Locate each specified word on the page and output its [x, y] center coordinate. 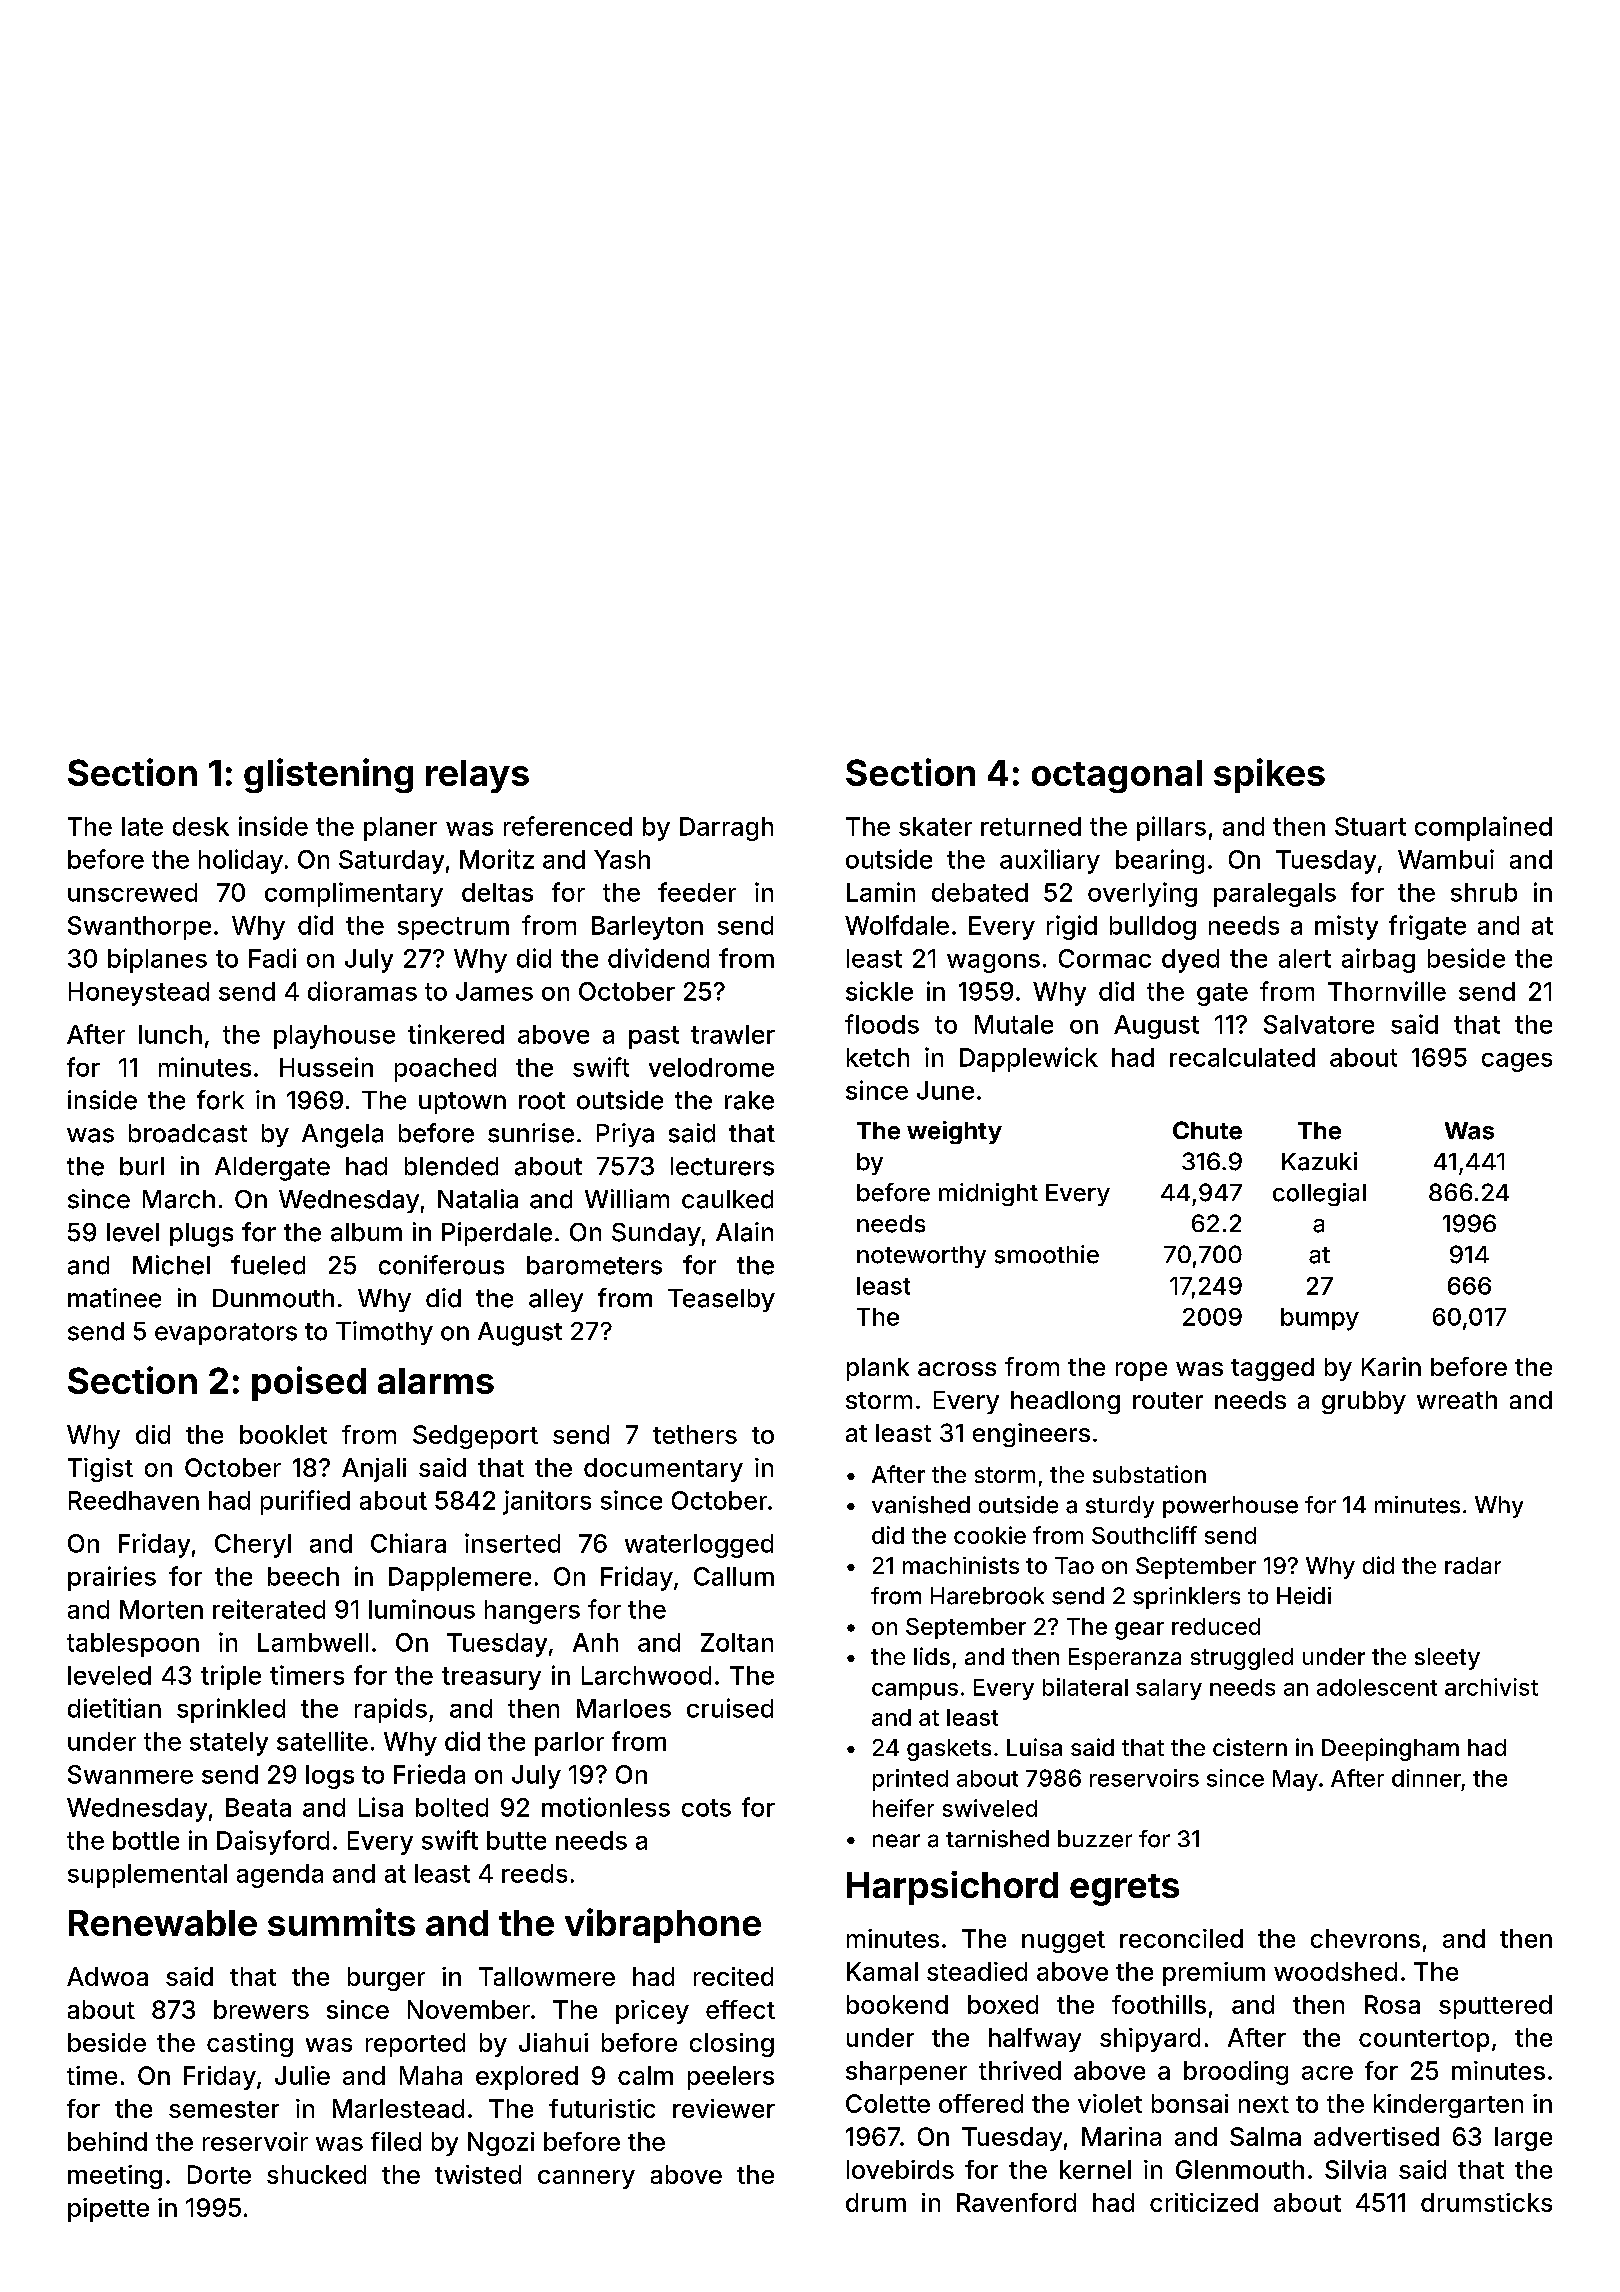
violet [1110, 2103]
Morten [161, 1609]
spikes [1269, 775]
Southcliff [1144, 1535]
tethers [695, 1434]
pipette [108, 2210]
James [494, 991]
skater [935, 826]
